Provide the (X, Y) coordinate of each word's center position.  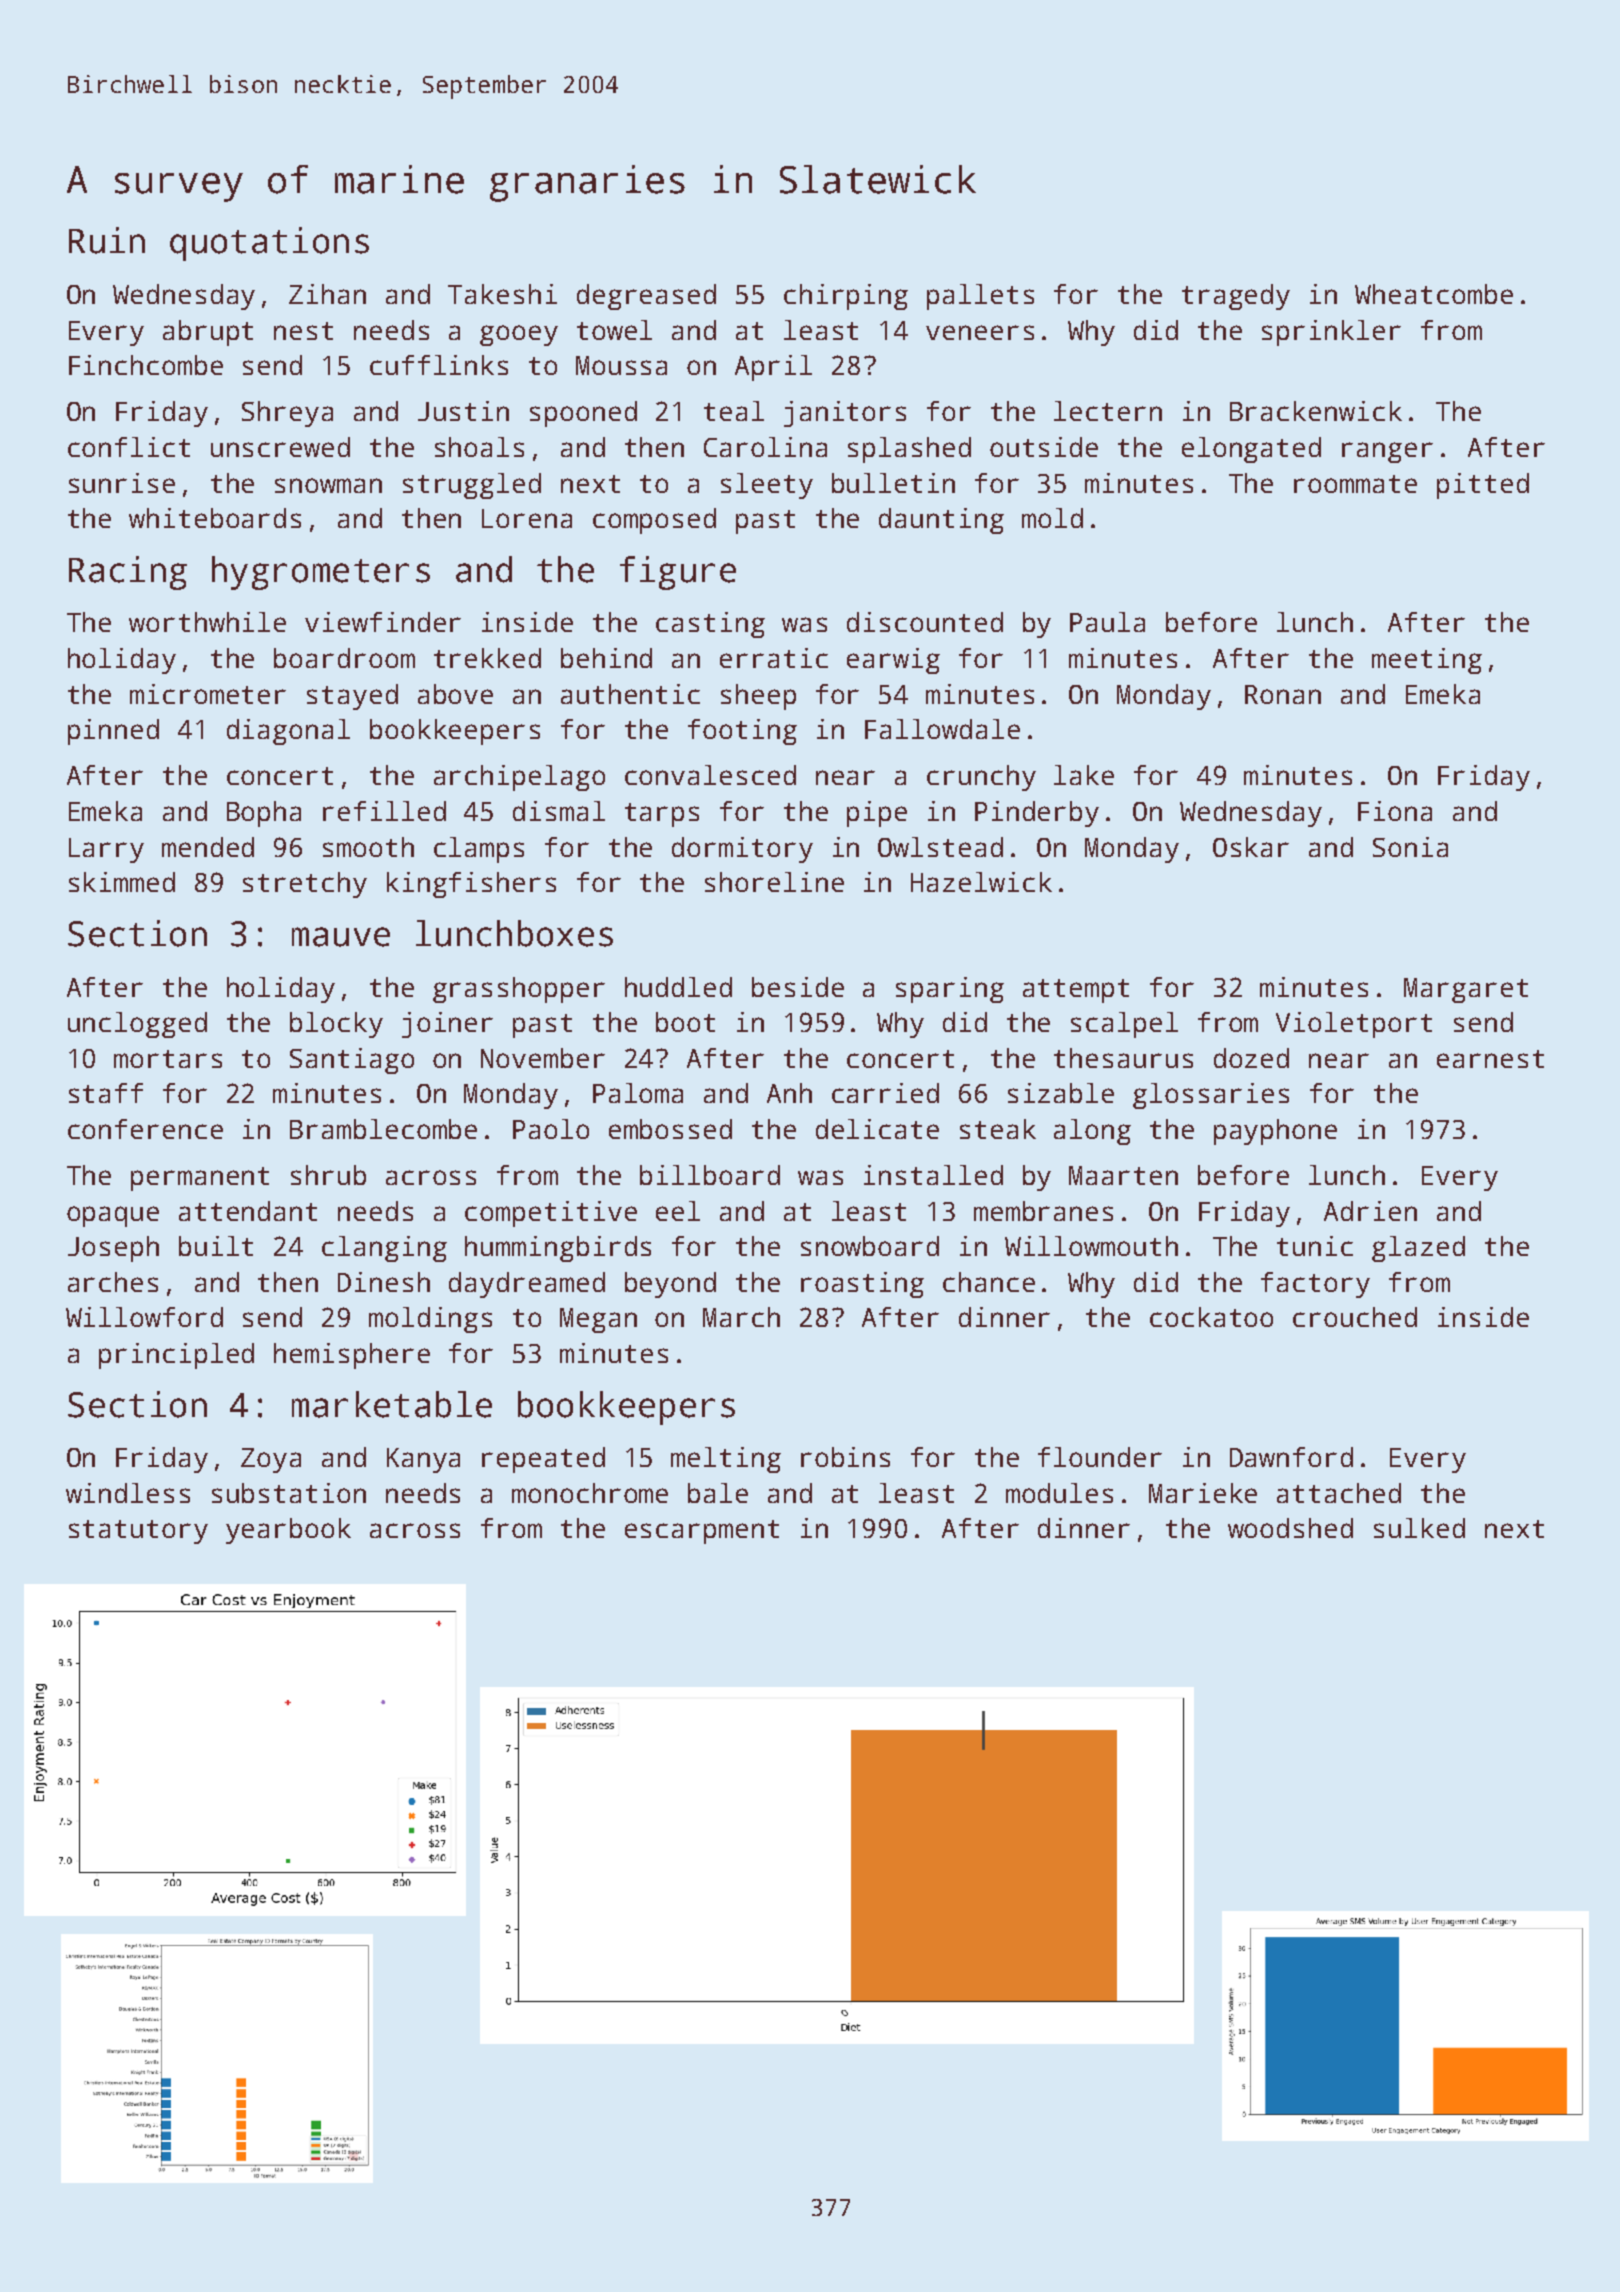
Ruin (107, 240)
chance (989, 1282)
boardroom (344, 658)
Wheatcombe (1434, 294)
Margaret (1466, 990)
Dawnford (1291, 1457)
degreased (646, 297)
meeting (1427, 661)
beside (798, 987)
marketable (392, 1404)
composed (654, 521)
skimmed (122, 882)
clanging (384, 1249)
